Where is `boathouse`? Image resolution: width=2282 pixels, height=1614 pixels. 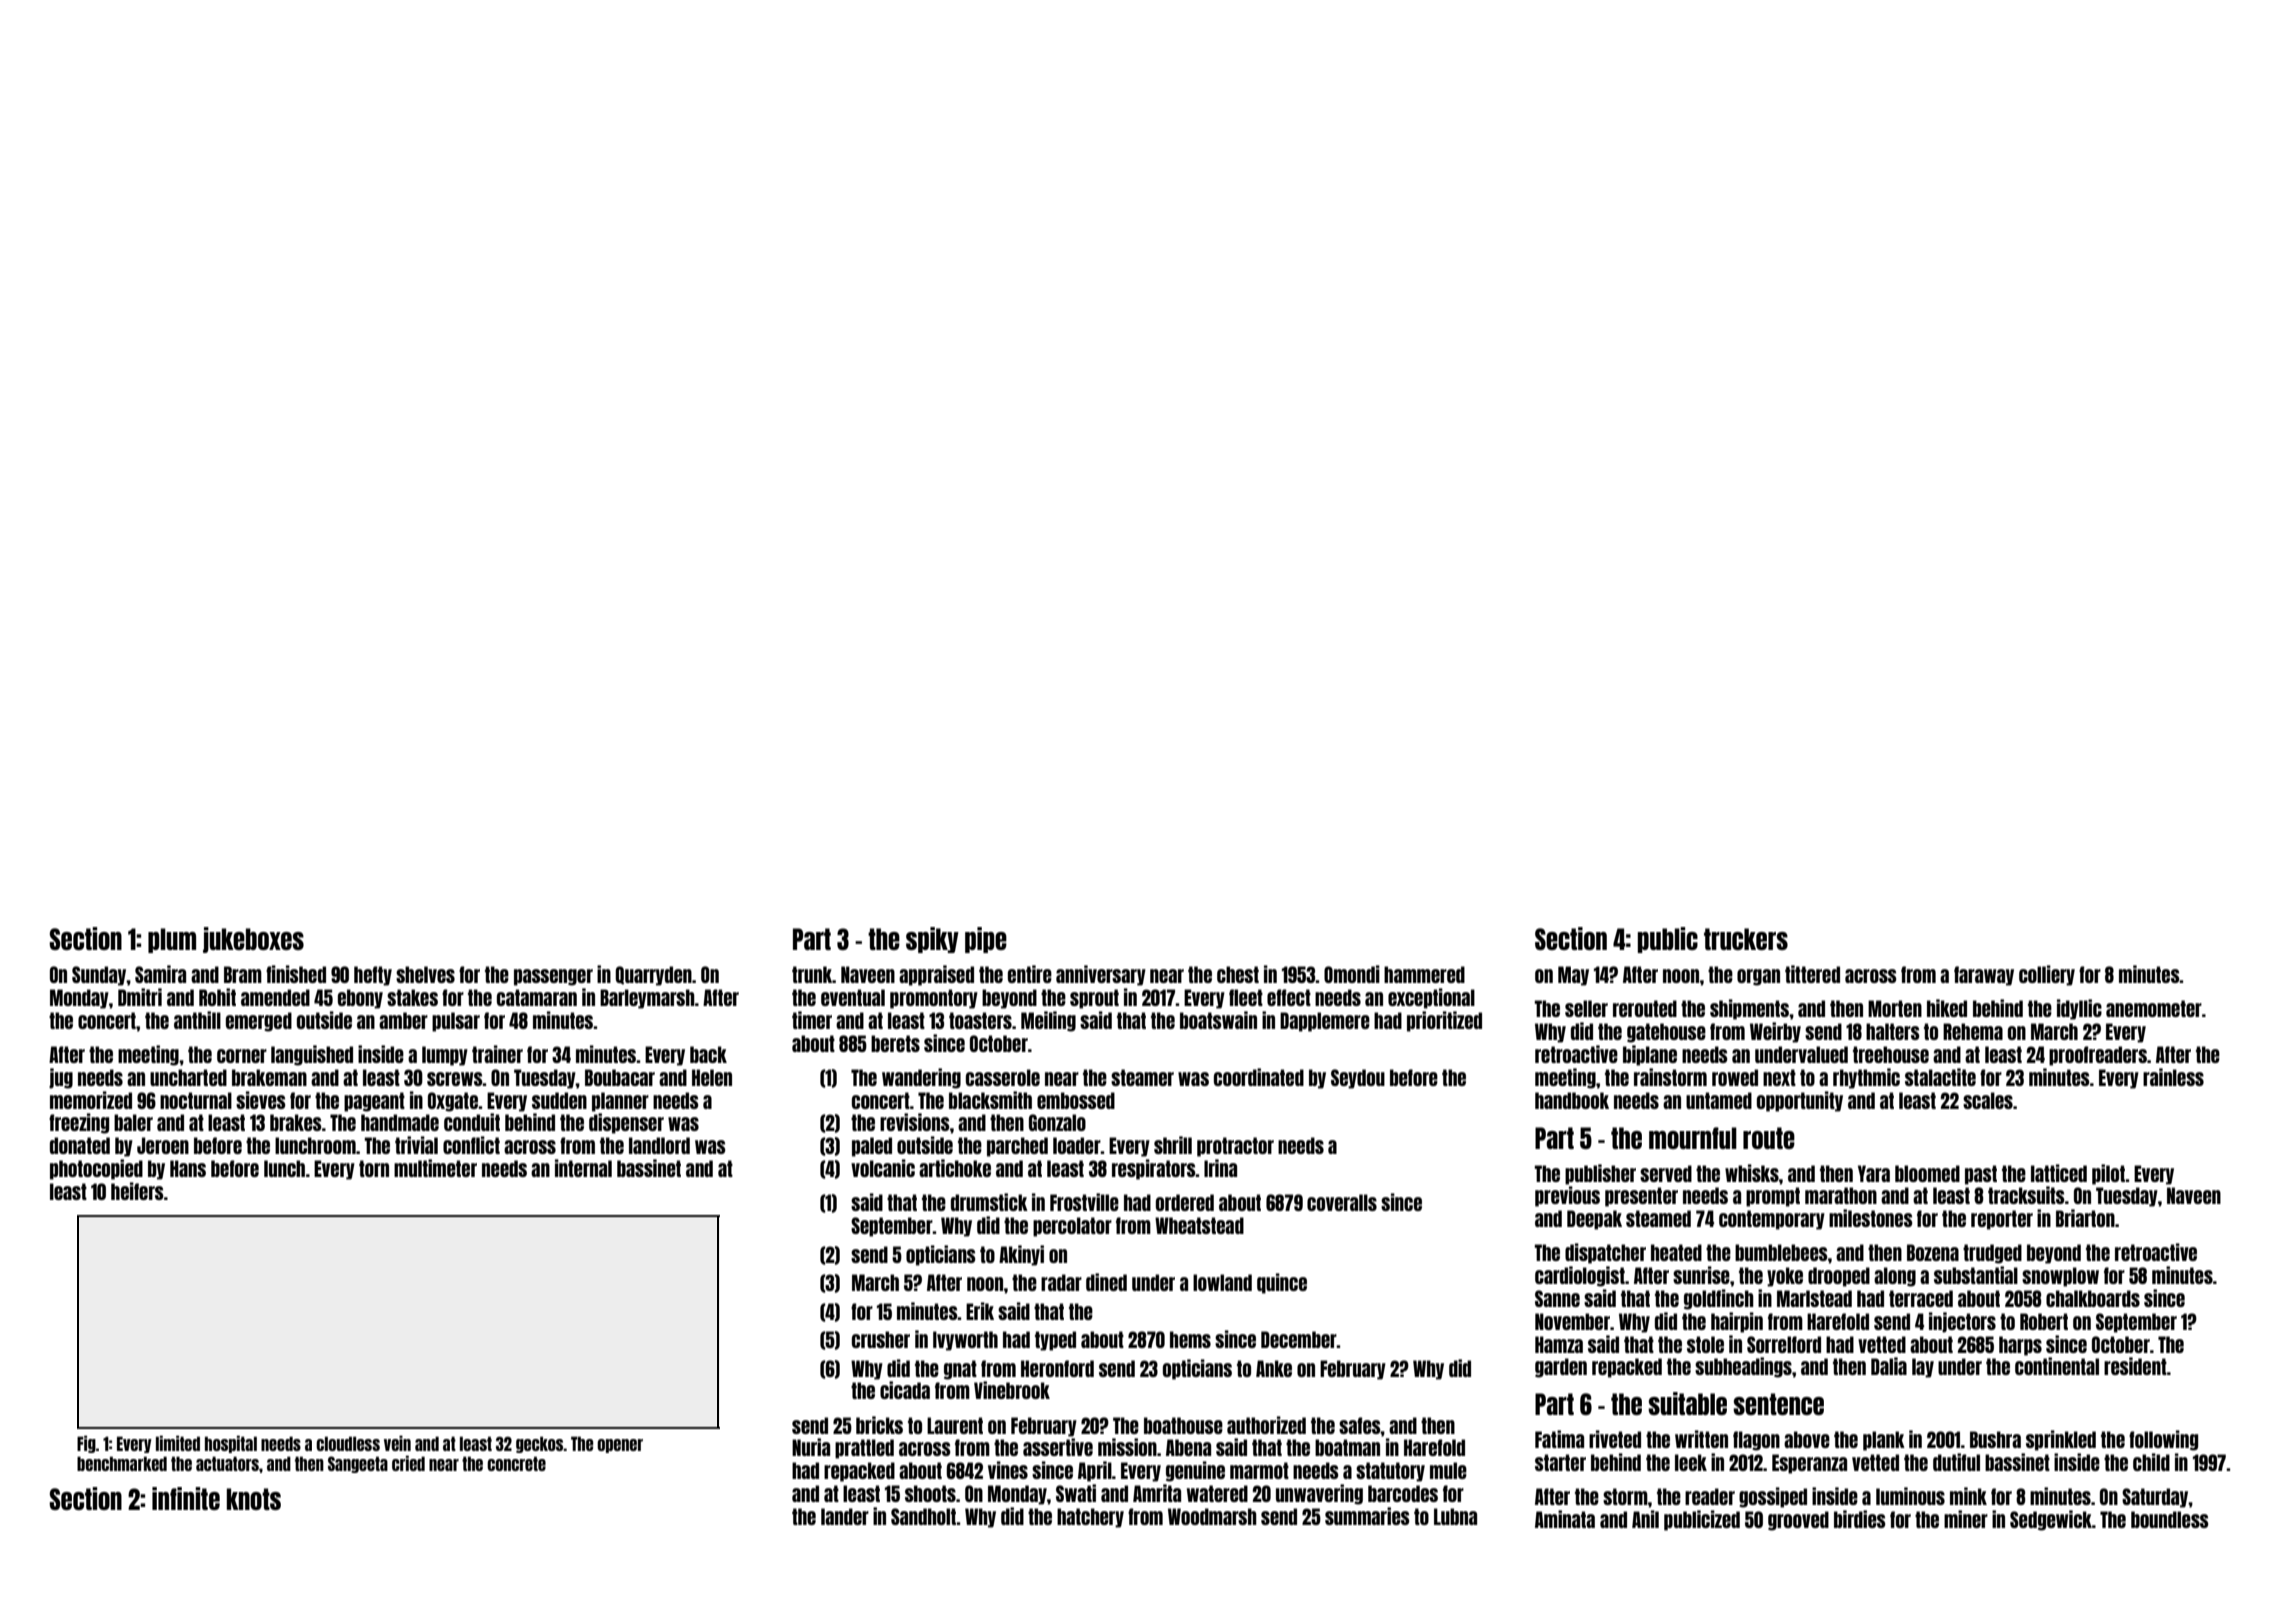
boathouse is located at coordinates (1183, 1425).
